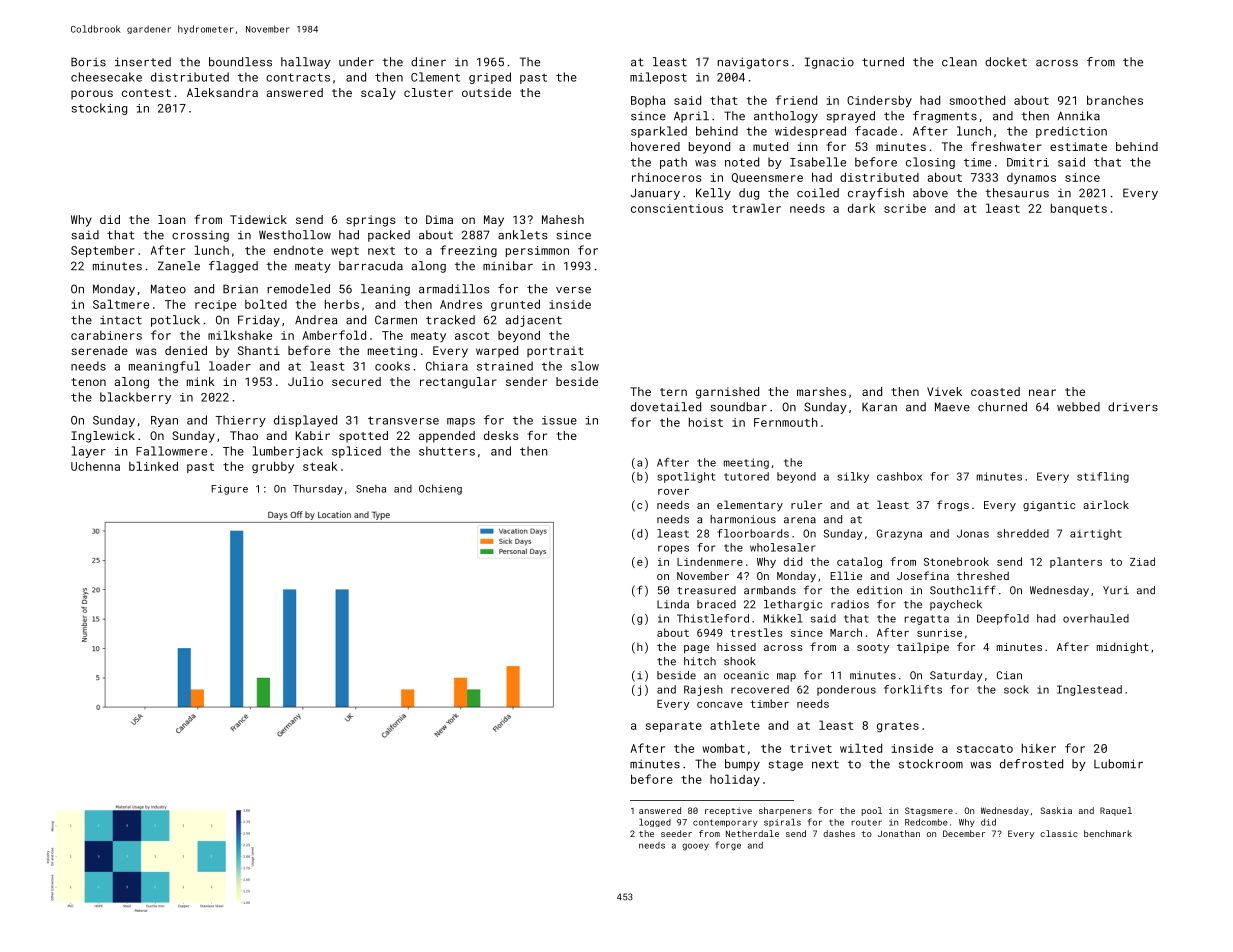 The height and width of the screenshot is (952, 1233). What do you see at coordinates (306, 63) in the screenshot?
I see `hallway` at bounding box center [306, 63].
